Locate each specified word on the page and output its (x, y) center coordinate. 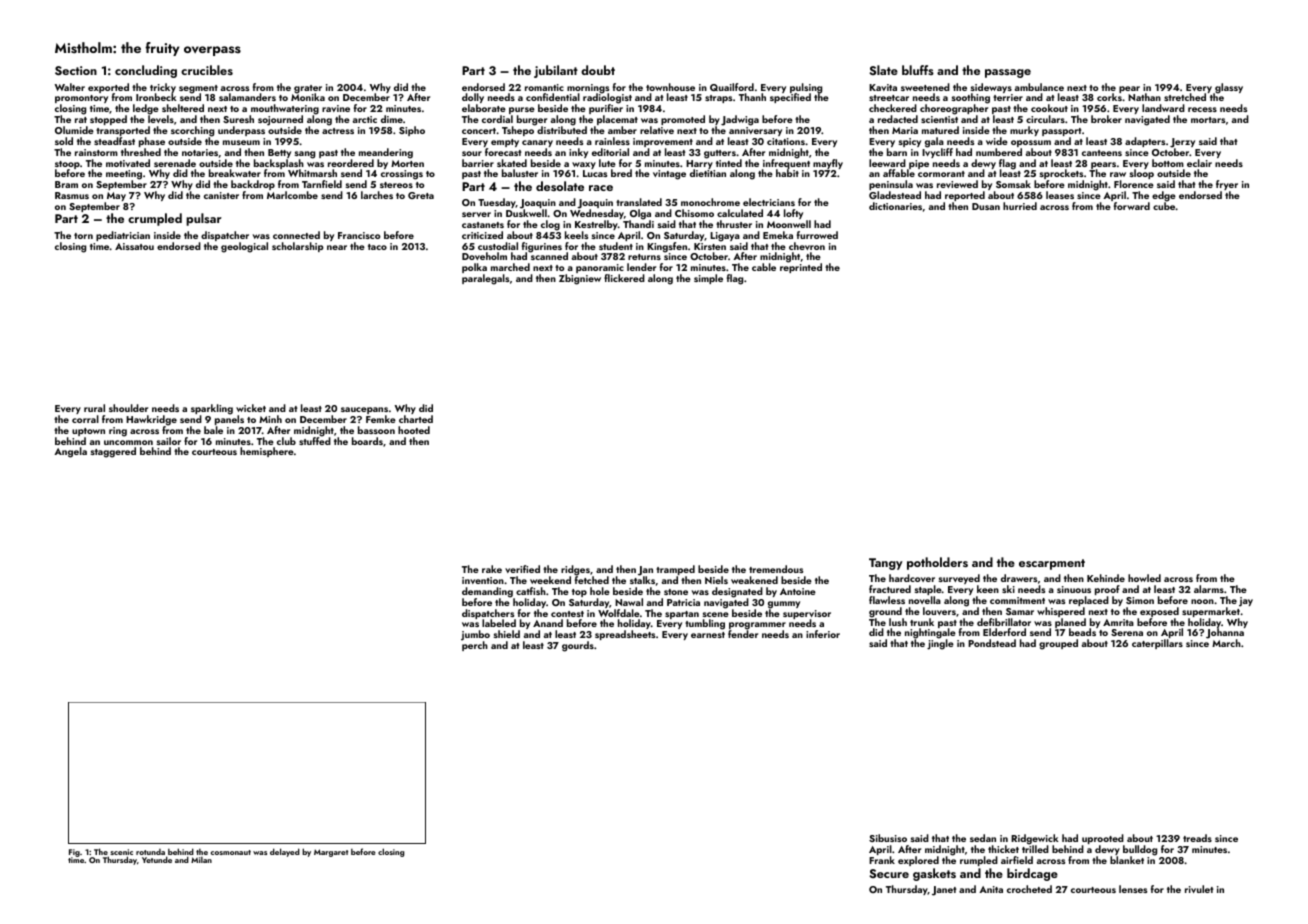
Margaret (331, 853)
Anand (548, 623)
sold (64, 141)
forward (1132, 206)
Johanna (1225, 634)
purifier (606, 109)
